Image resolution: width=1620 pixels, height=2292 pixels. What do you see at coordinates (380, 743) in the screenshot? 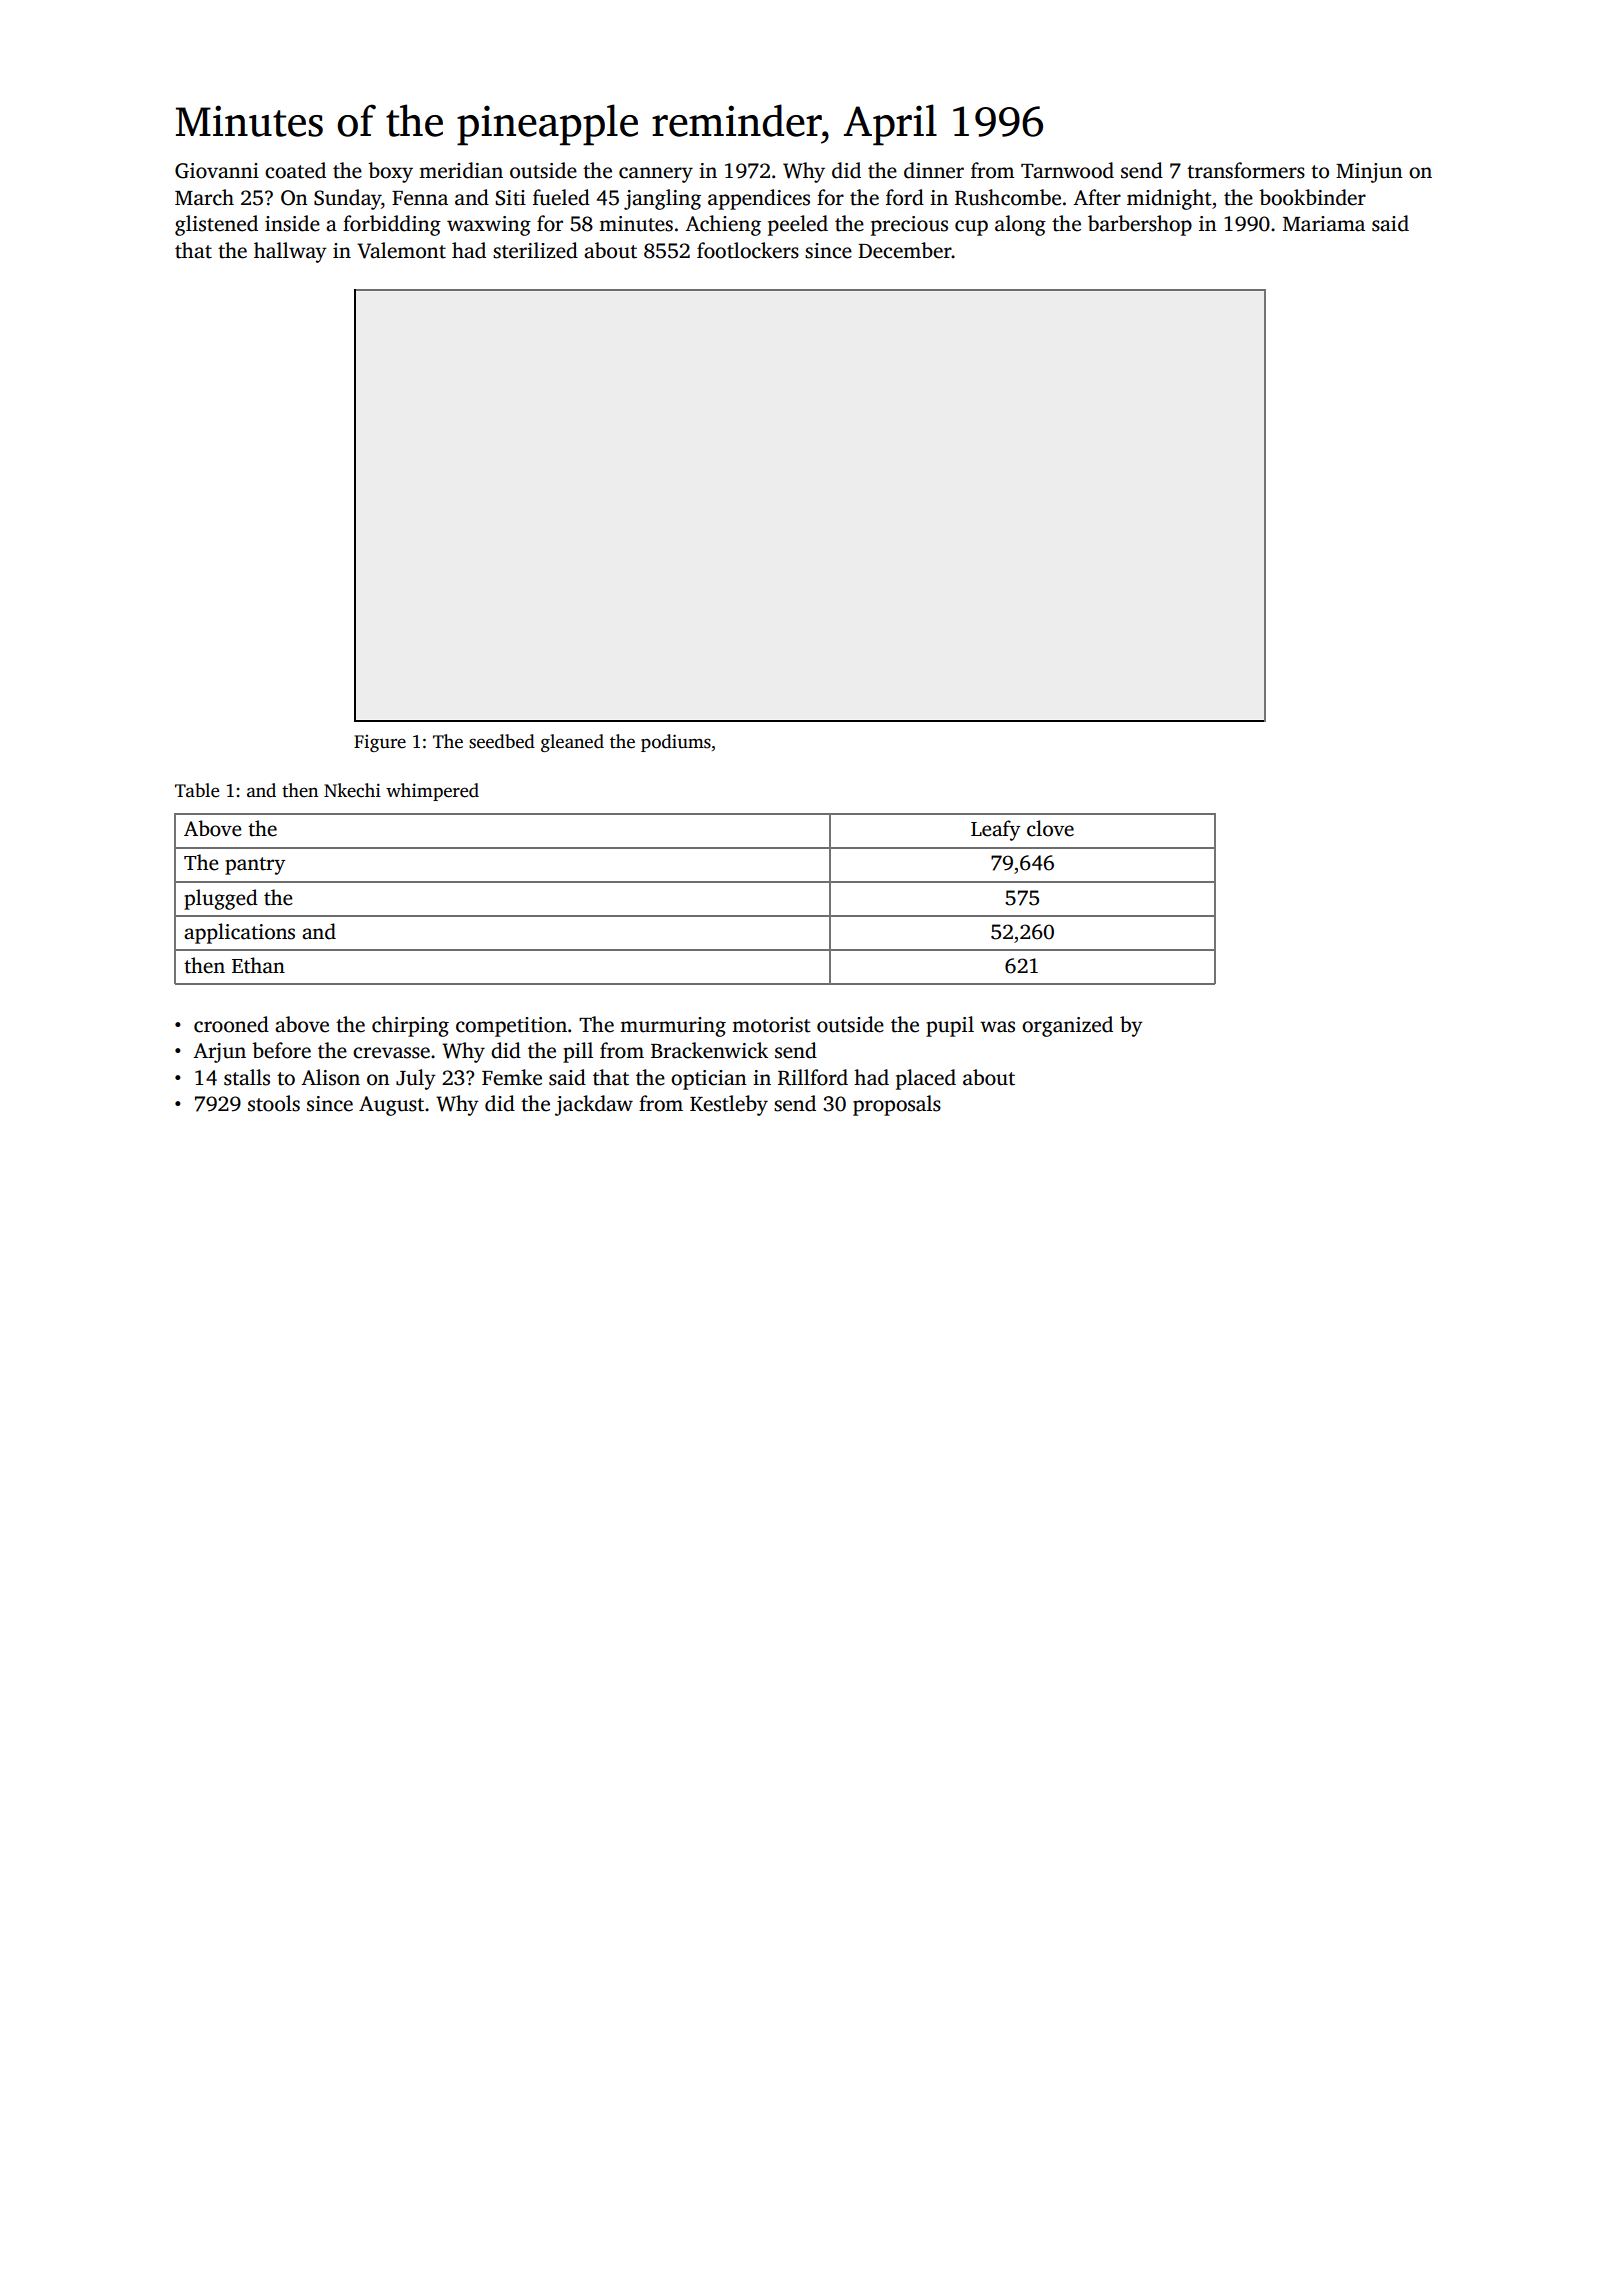
I see `Figure` at bounding box center [380, 743].
